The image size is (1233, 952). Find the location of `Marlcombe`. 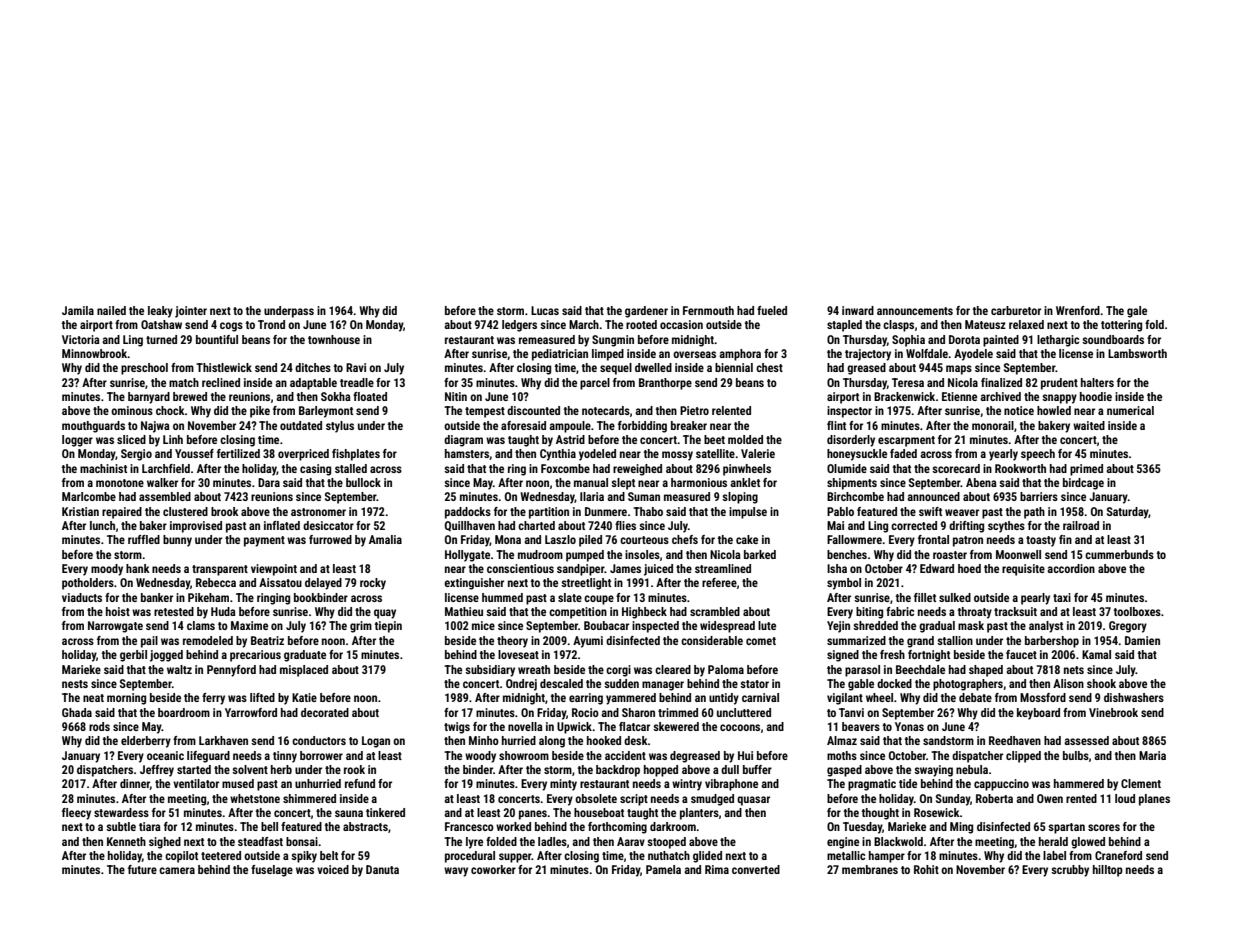

Marlcombe is located at coordinates (89, 496).
